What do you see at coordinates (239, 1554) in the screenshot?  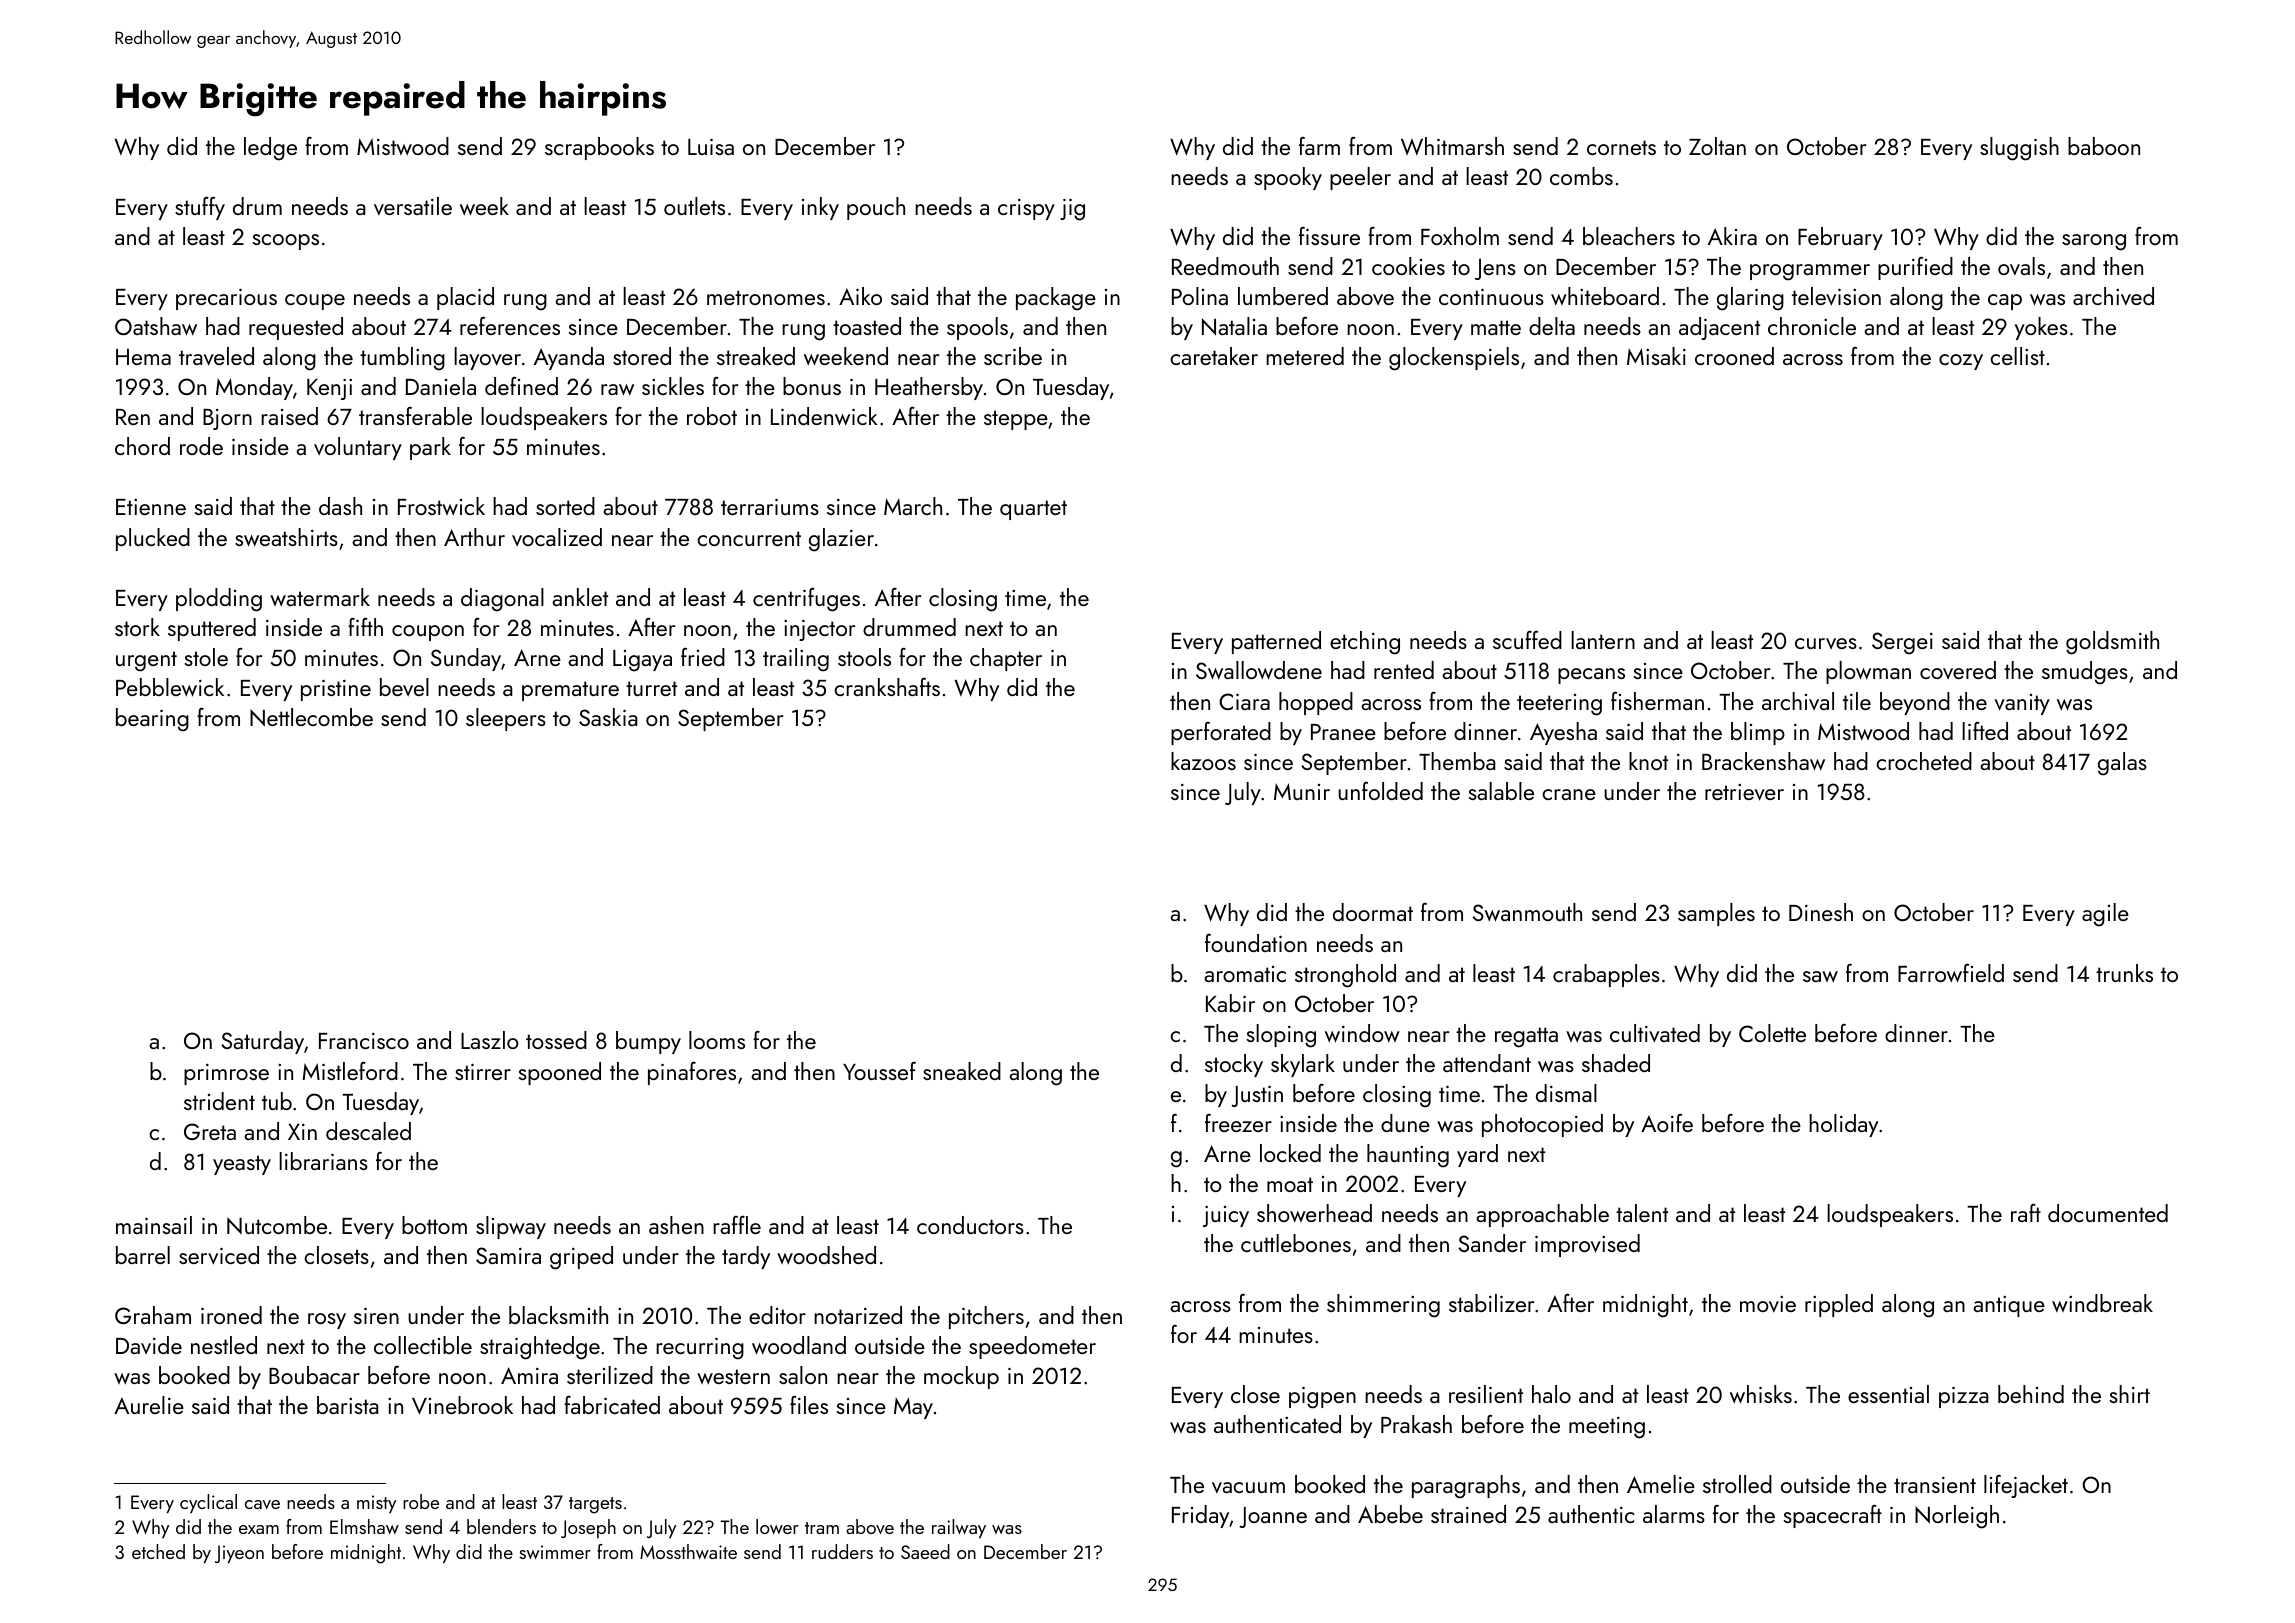 I see `Jiyeon` at bounding box center [239, 1554].
